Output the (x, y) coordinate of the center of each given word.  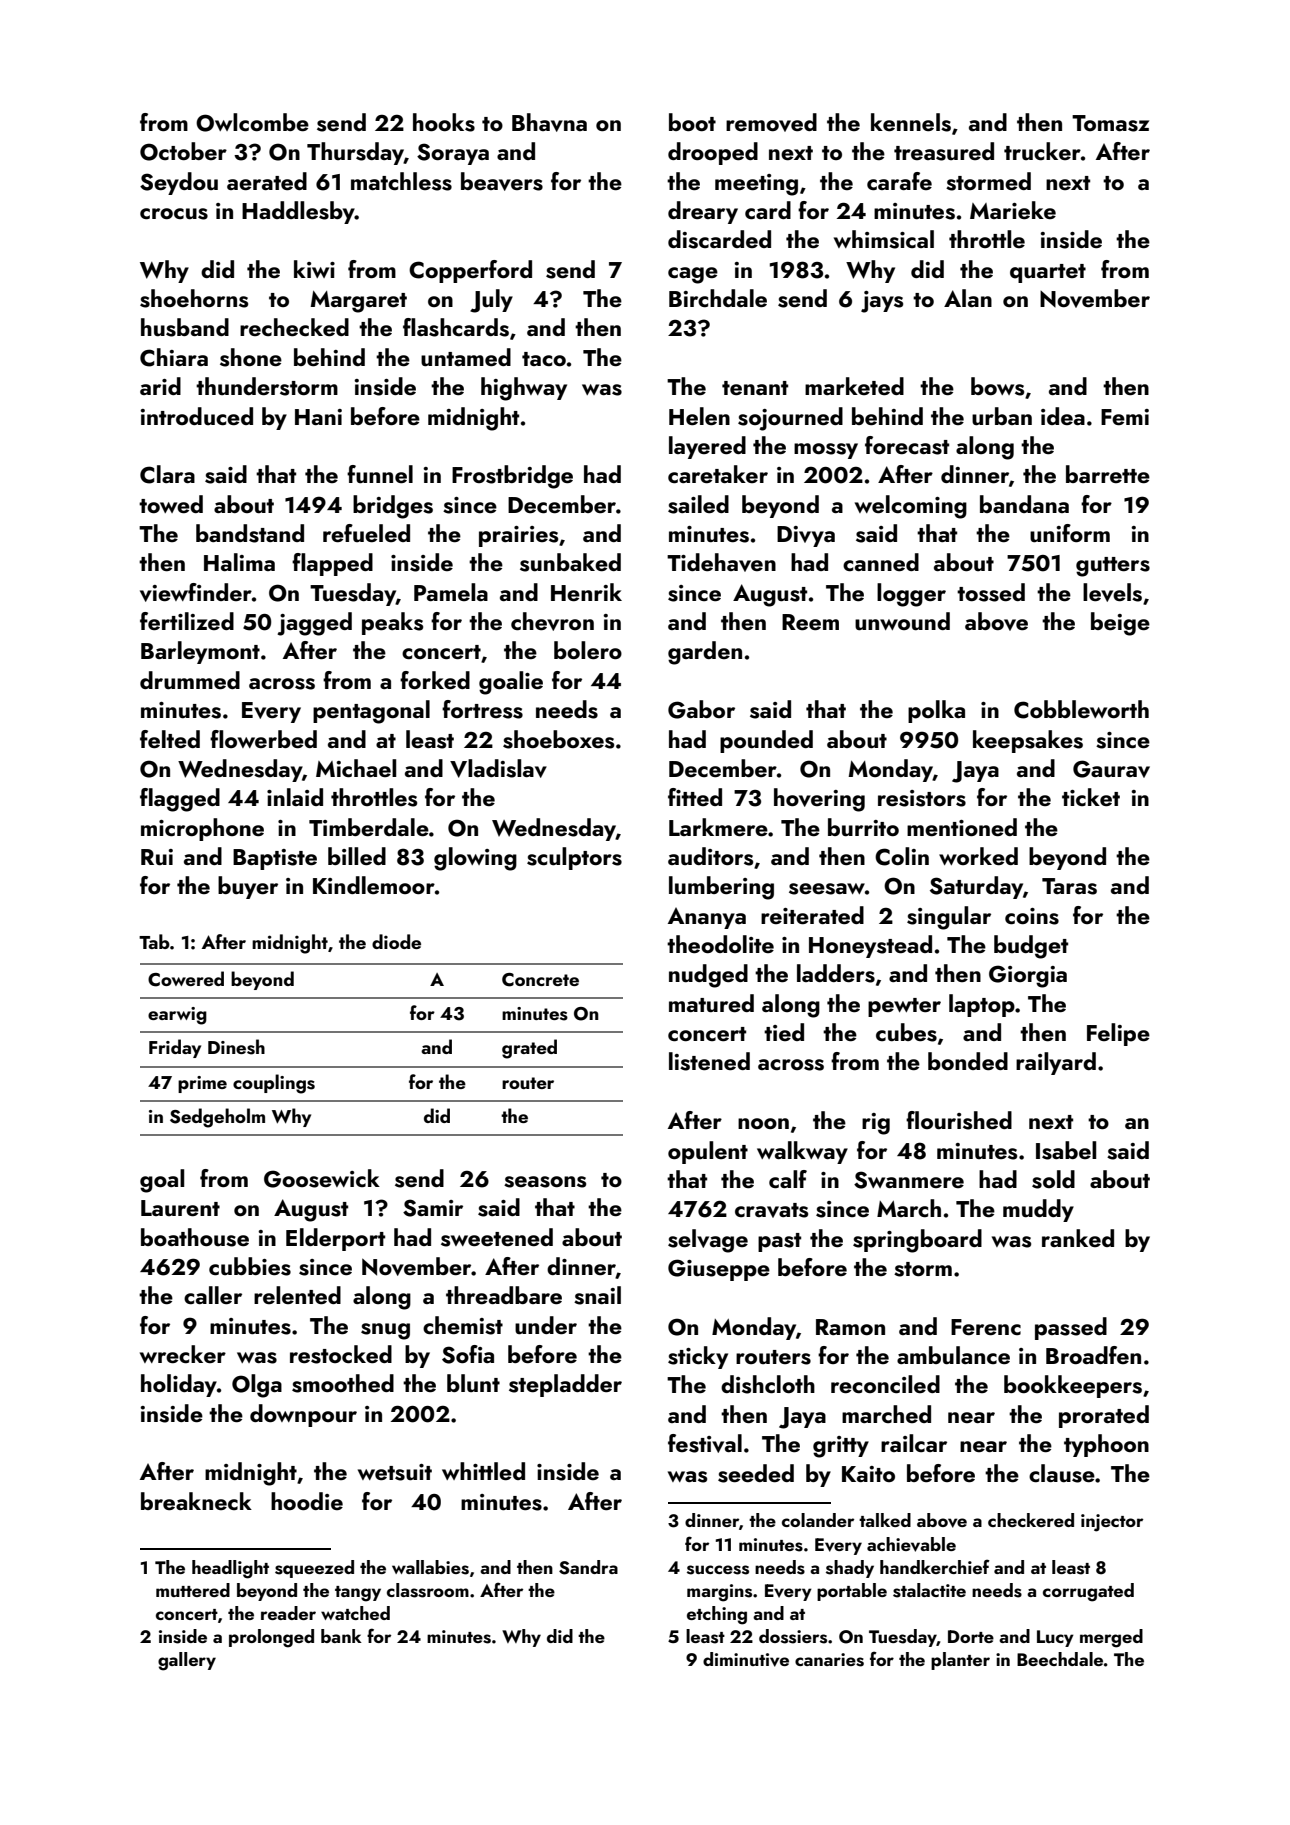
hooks (444, 122)
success (718, 1570)
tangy (358, 1594)
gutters (1113, 567)
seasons (545, 1182)
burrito (863, 827)
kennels (911, 122)
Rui (157, 857)
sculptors (574, 858)
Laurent (180, 1208)
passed (1071, 1328)
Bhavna (549, 122)
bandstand (250, 533)
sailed (698, 504)
